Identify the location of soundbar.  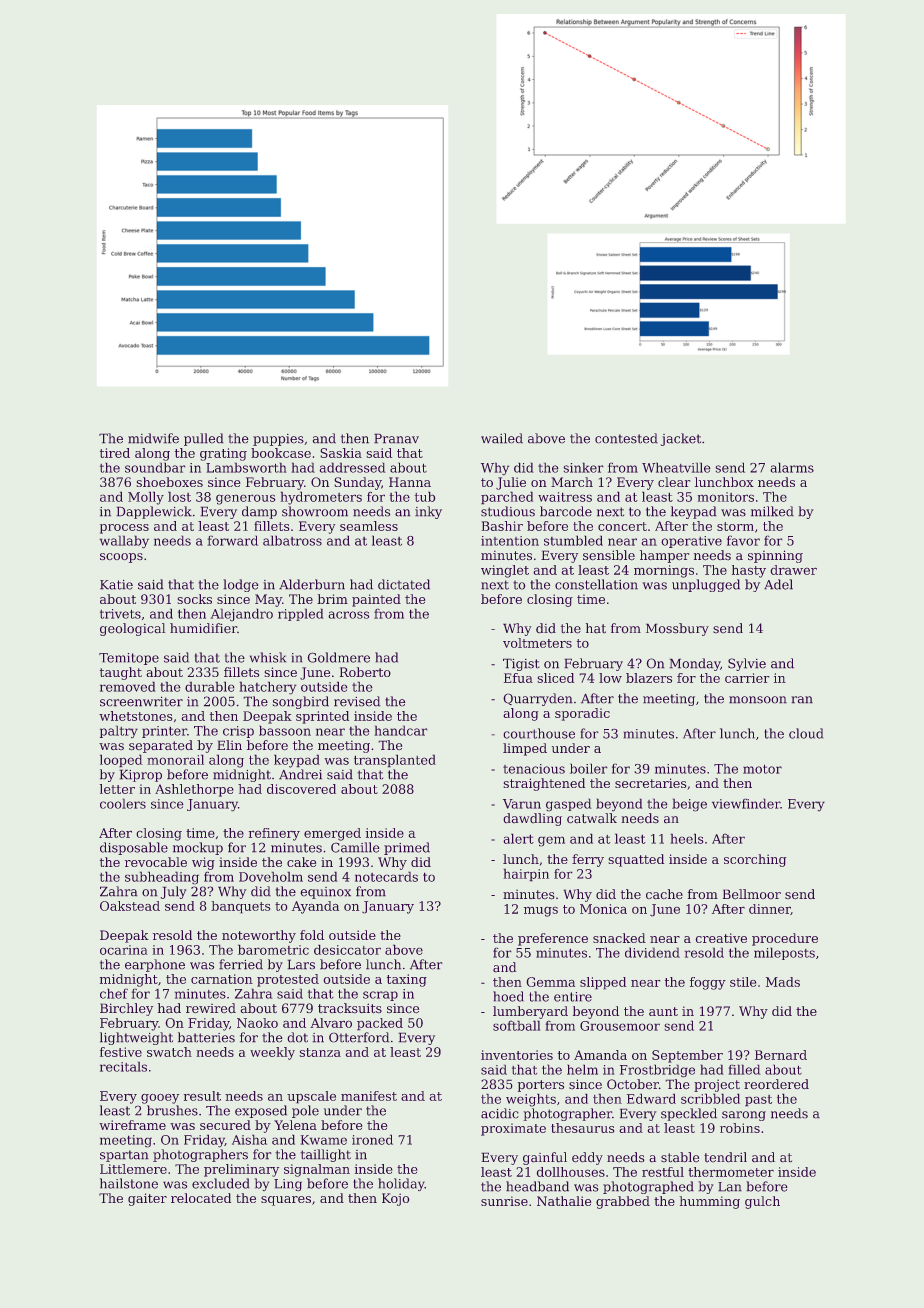
(155, 467).
